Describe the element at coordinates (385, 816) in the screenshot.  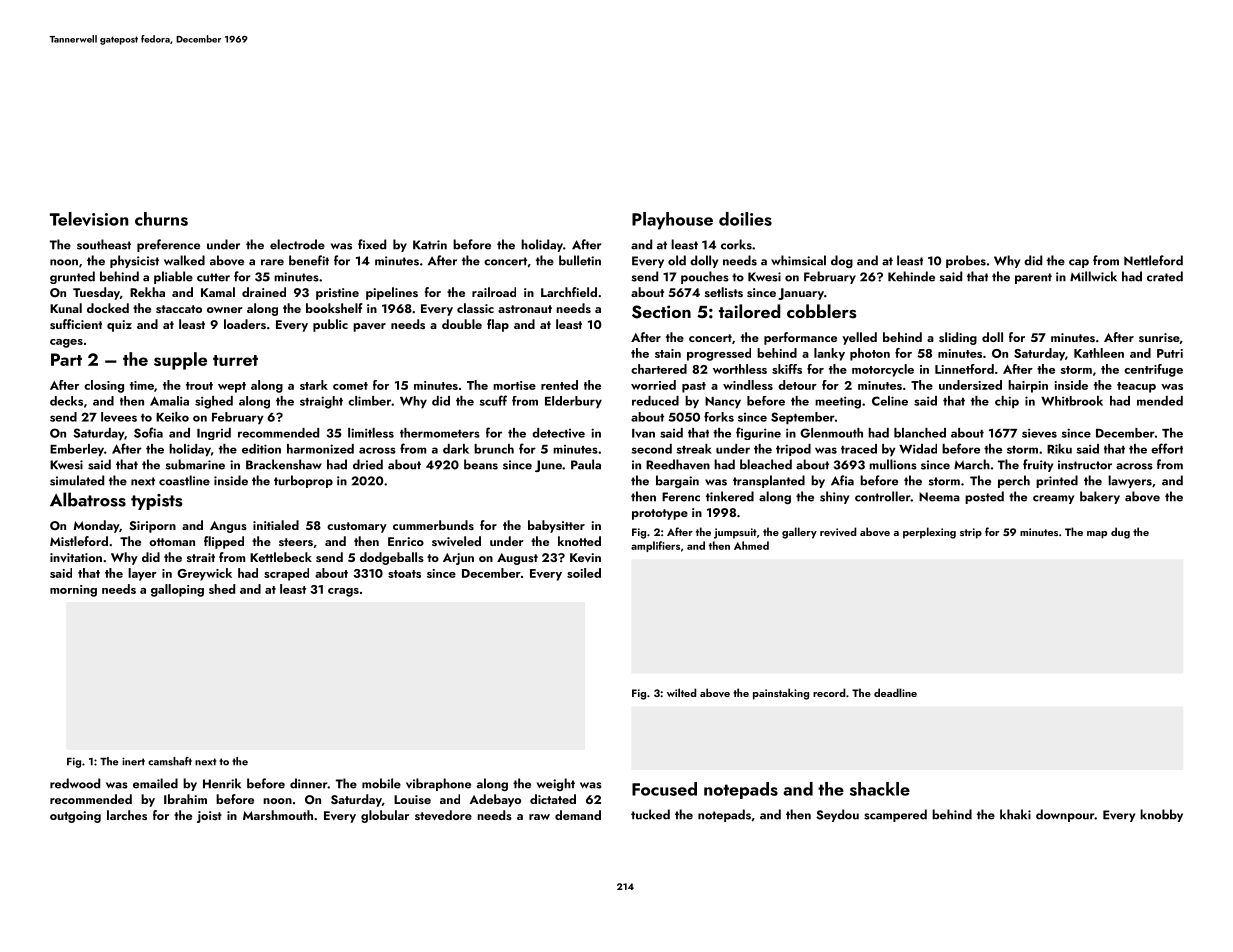
I see `globular` at that location.
